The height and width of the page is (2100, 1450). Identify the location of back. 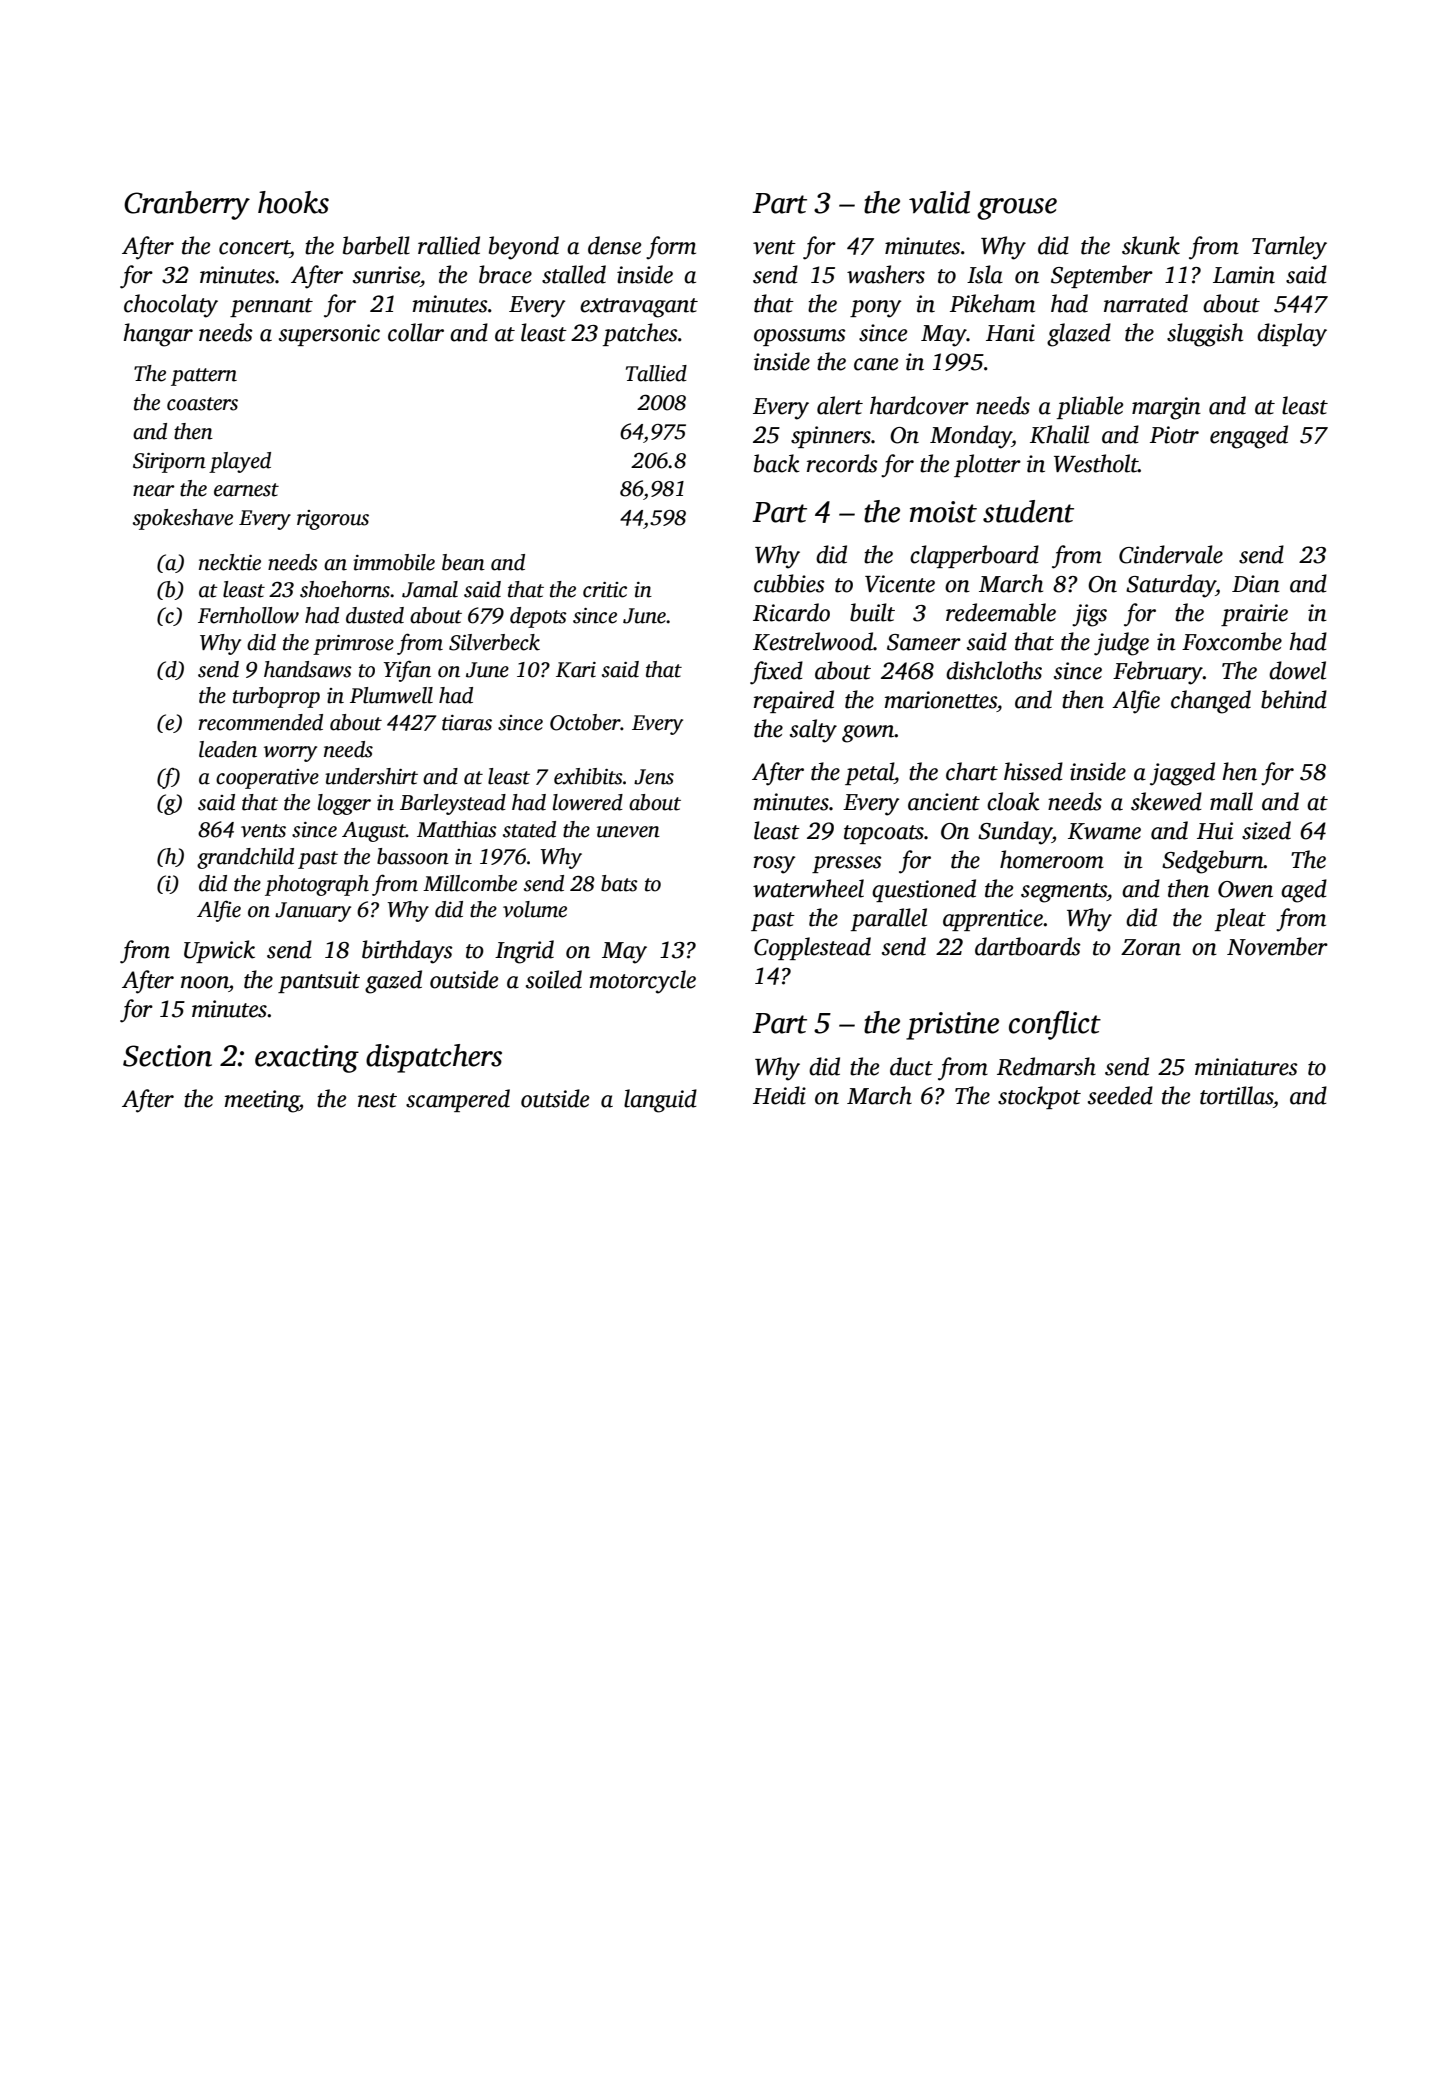
(777, 463).
